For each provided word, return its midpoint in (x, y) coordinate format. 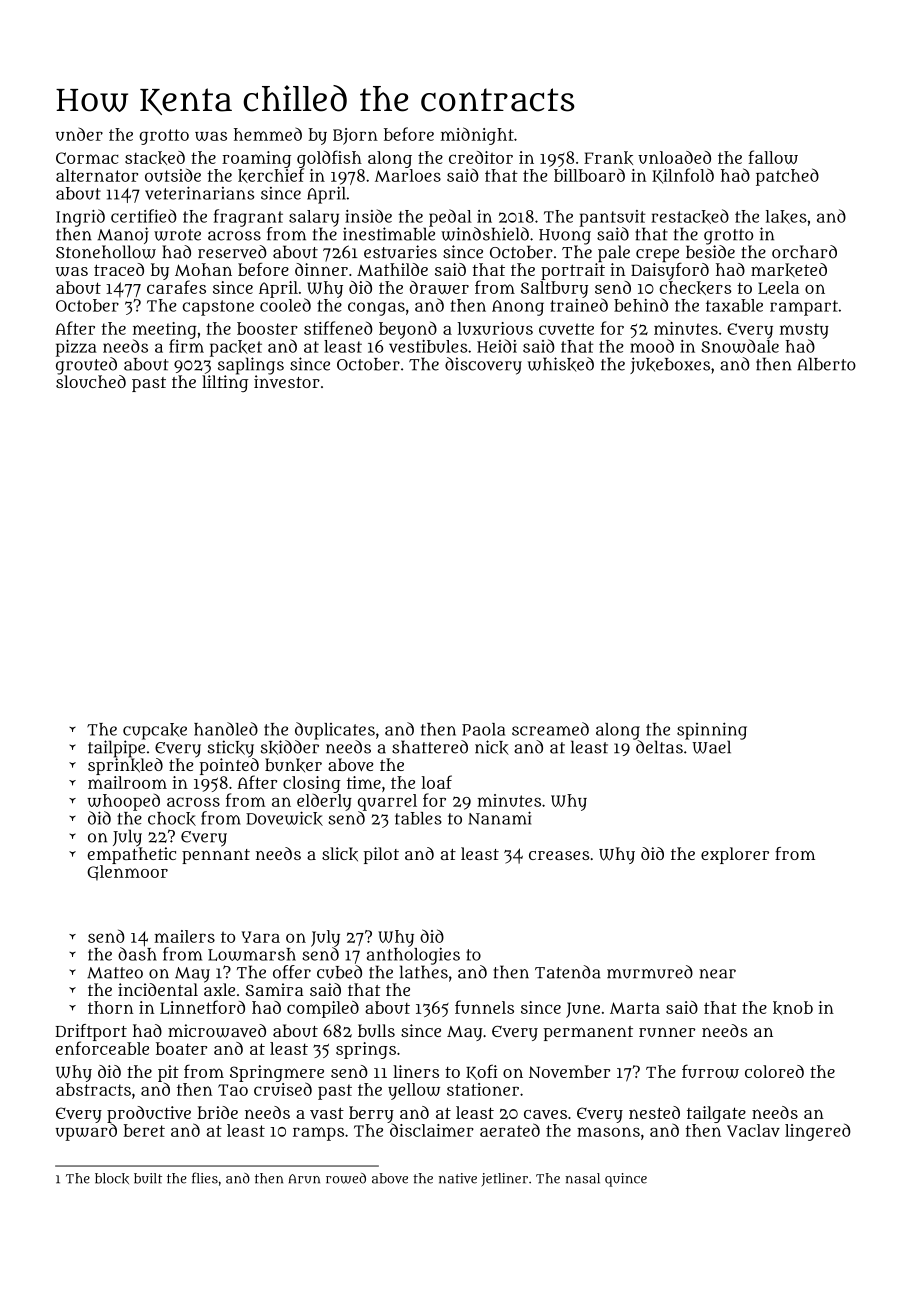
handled (226, 729)
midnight (477, 136)
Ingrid (80, 218)
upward (86, 1132)
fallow (773, 157)
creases (559, 855)
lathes (424, 972)
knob (793, 1008)
